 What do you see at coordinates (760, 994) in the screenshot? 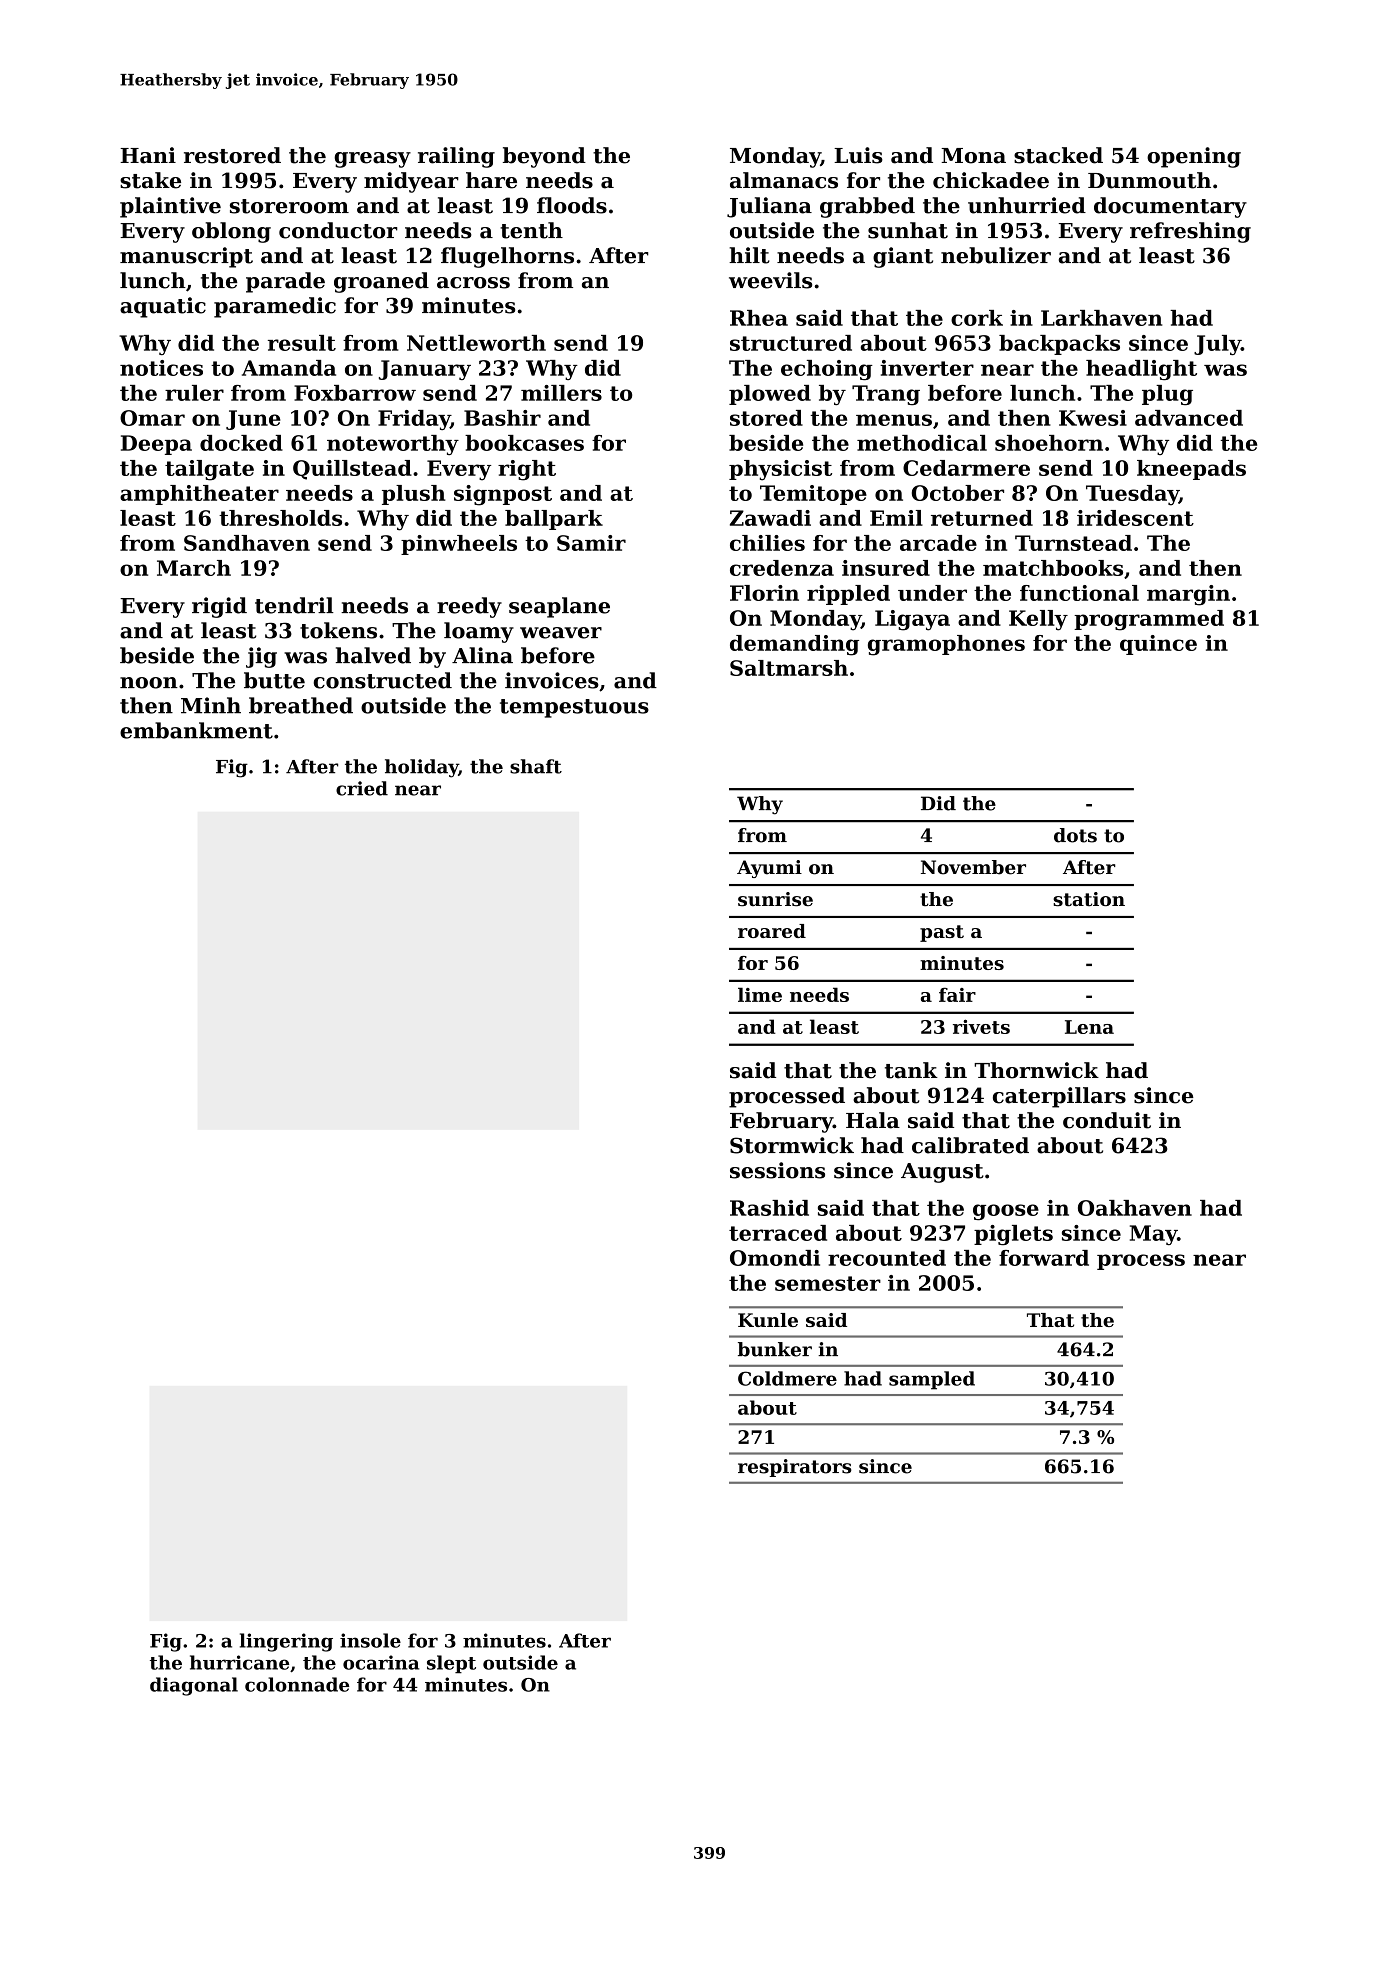
I see `lime` at bounding box center [760, 994].
